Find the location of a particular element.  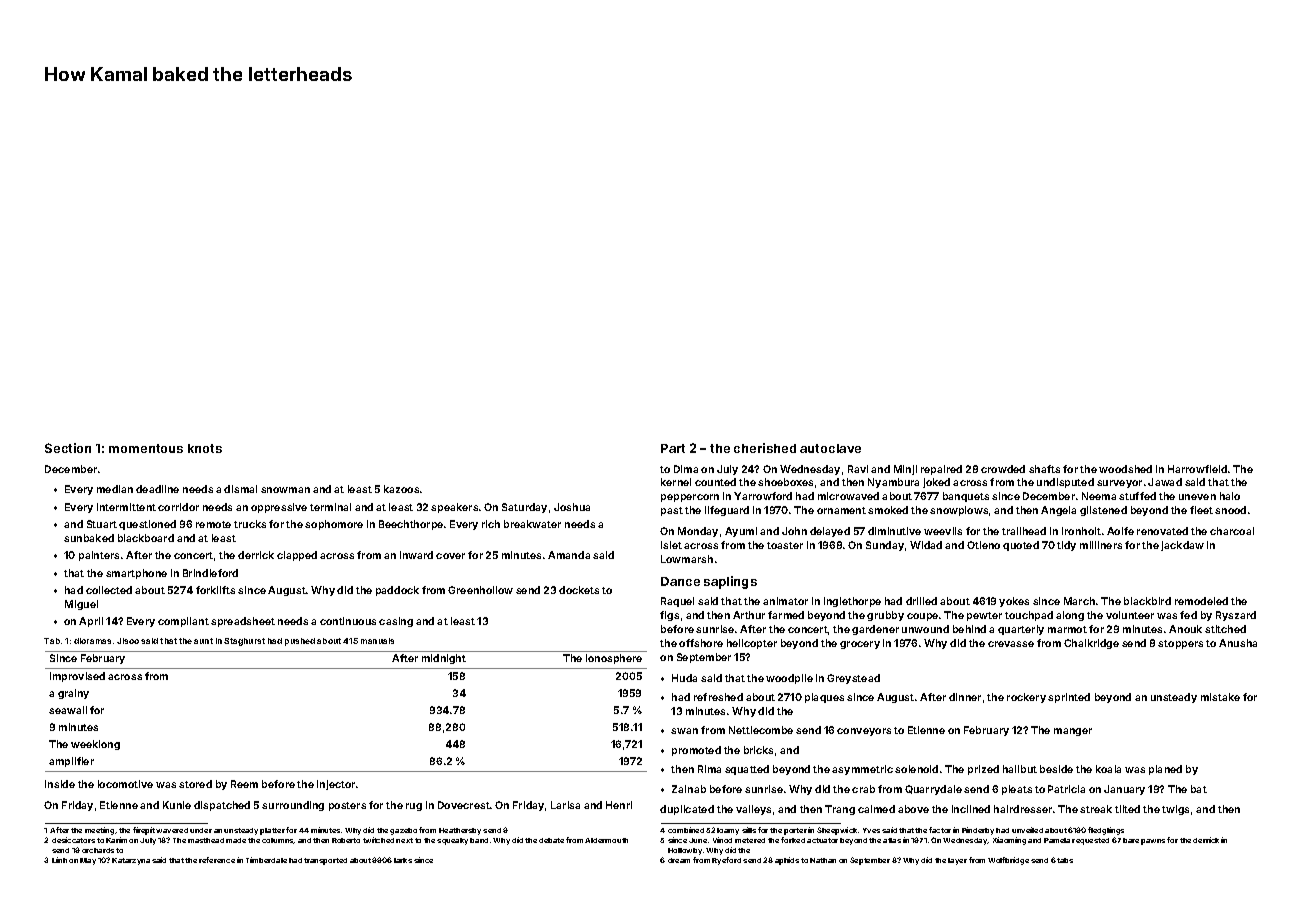

Harrowfield is located at coordinates (1197, 469).
